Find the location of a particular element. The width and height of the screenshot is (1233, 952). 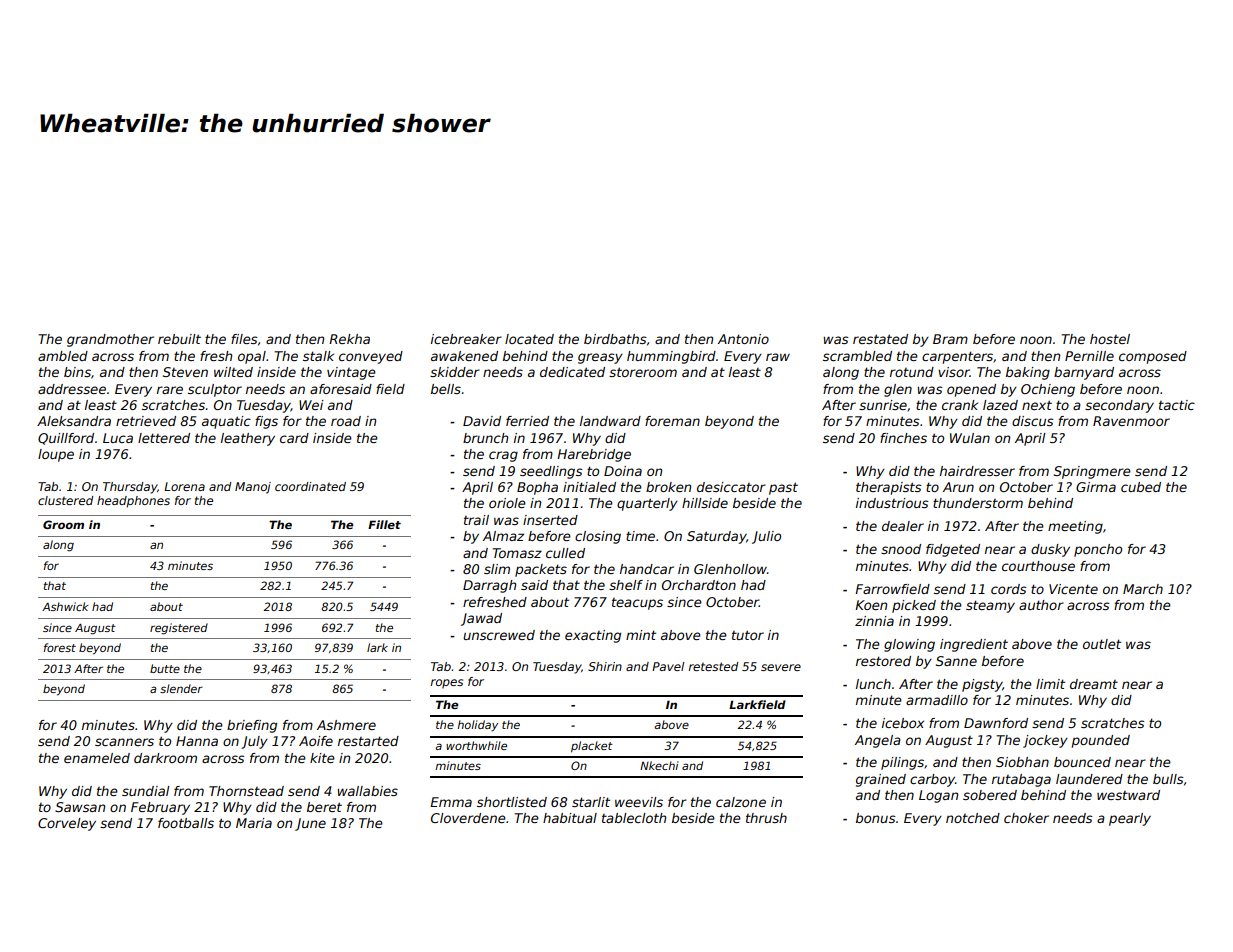

Cloverdene is located at coordinates (468, 818).
